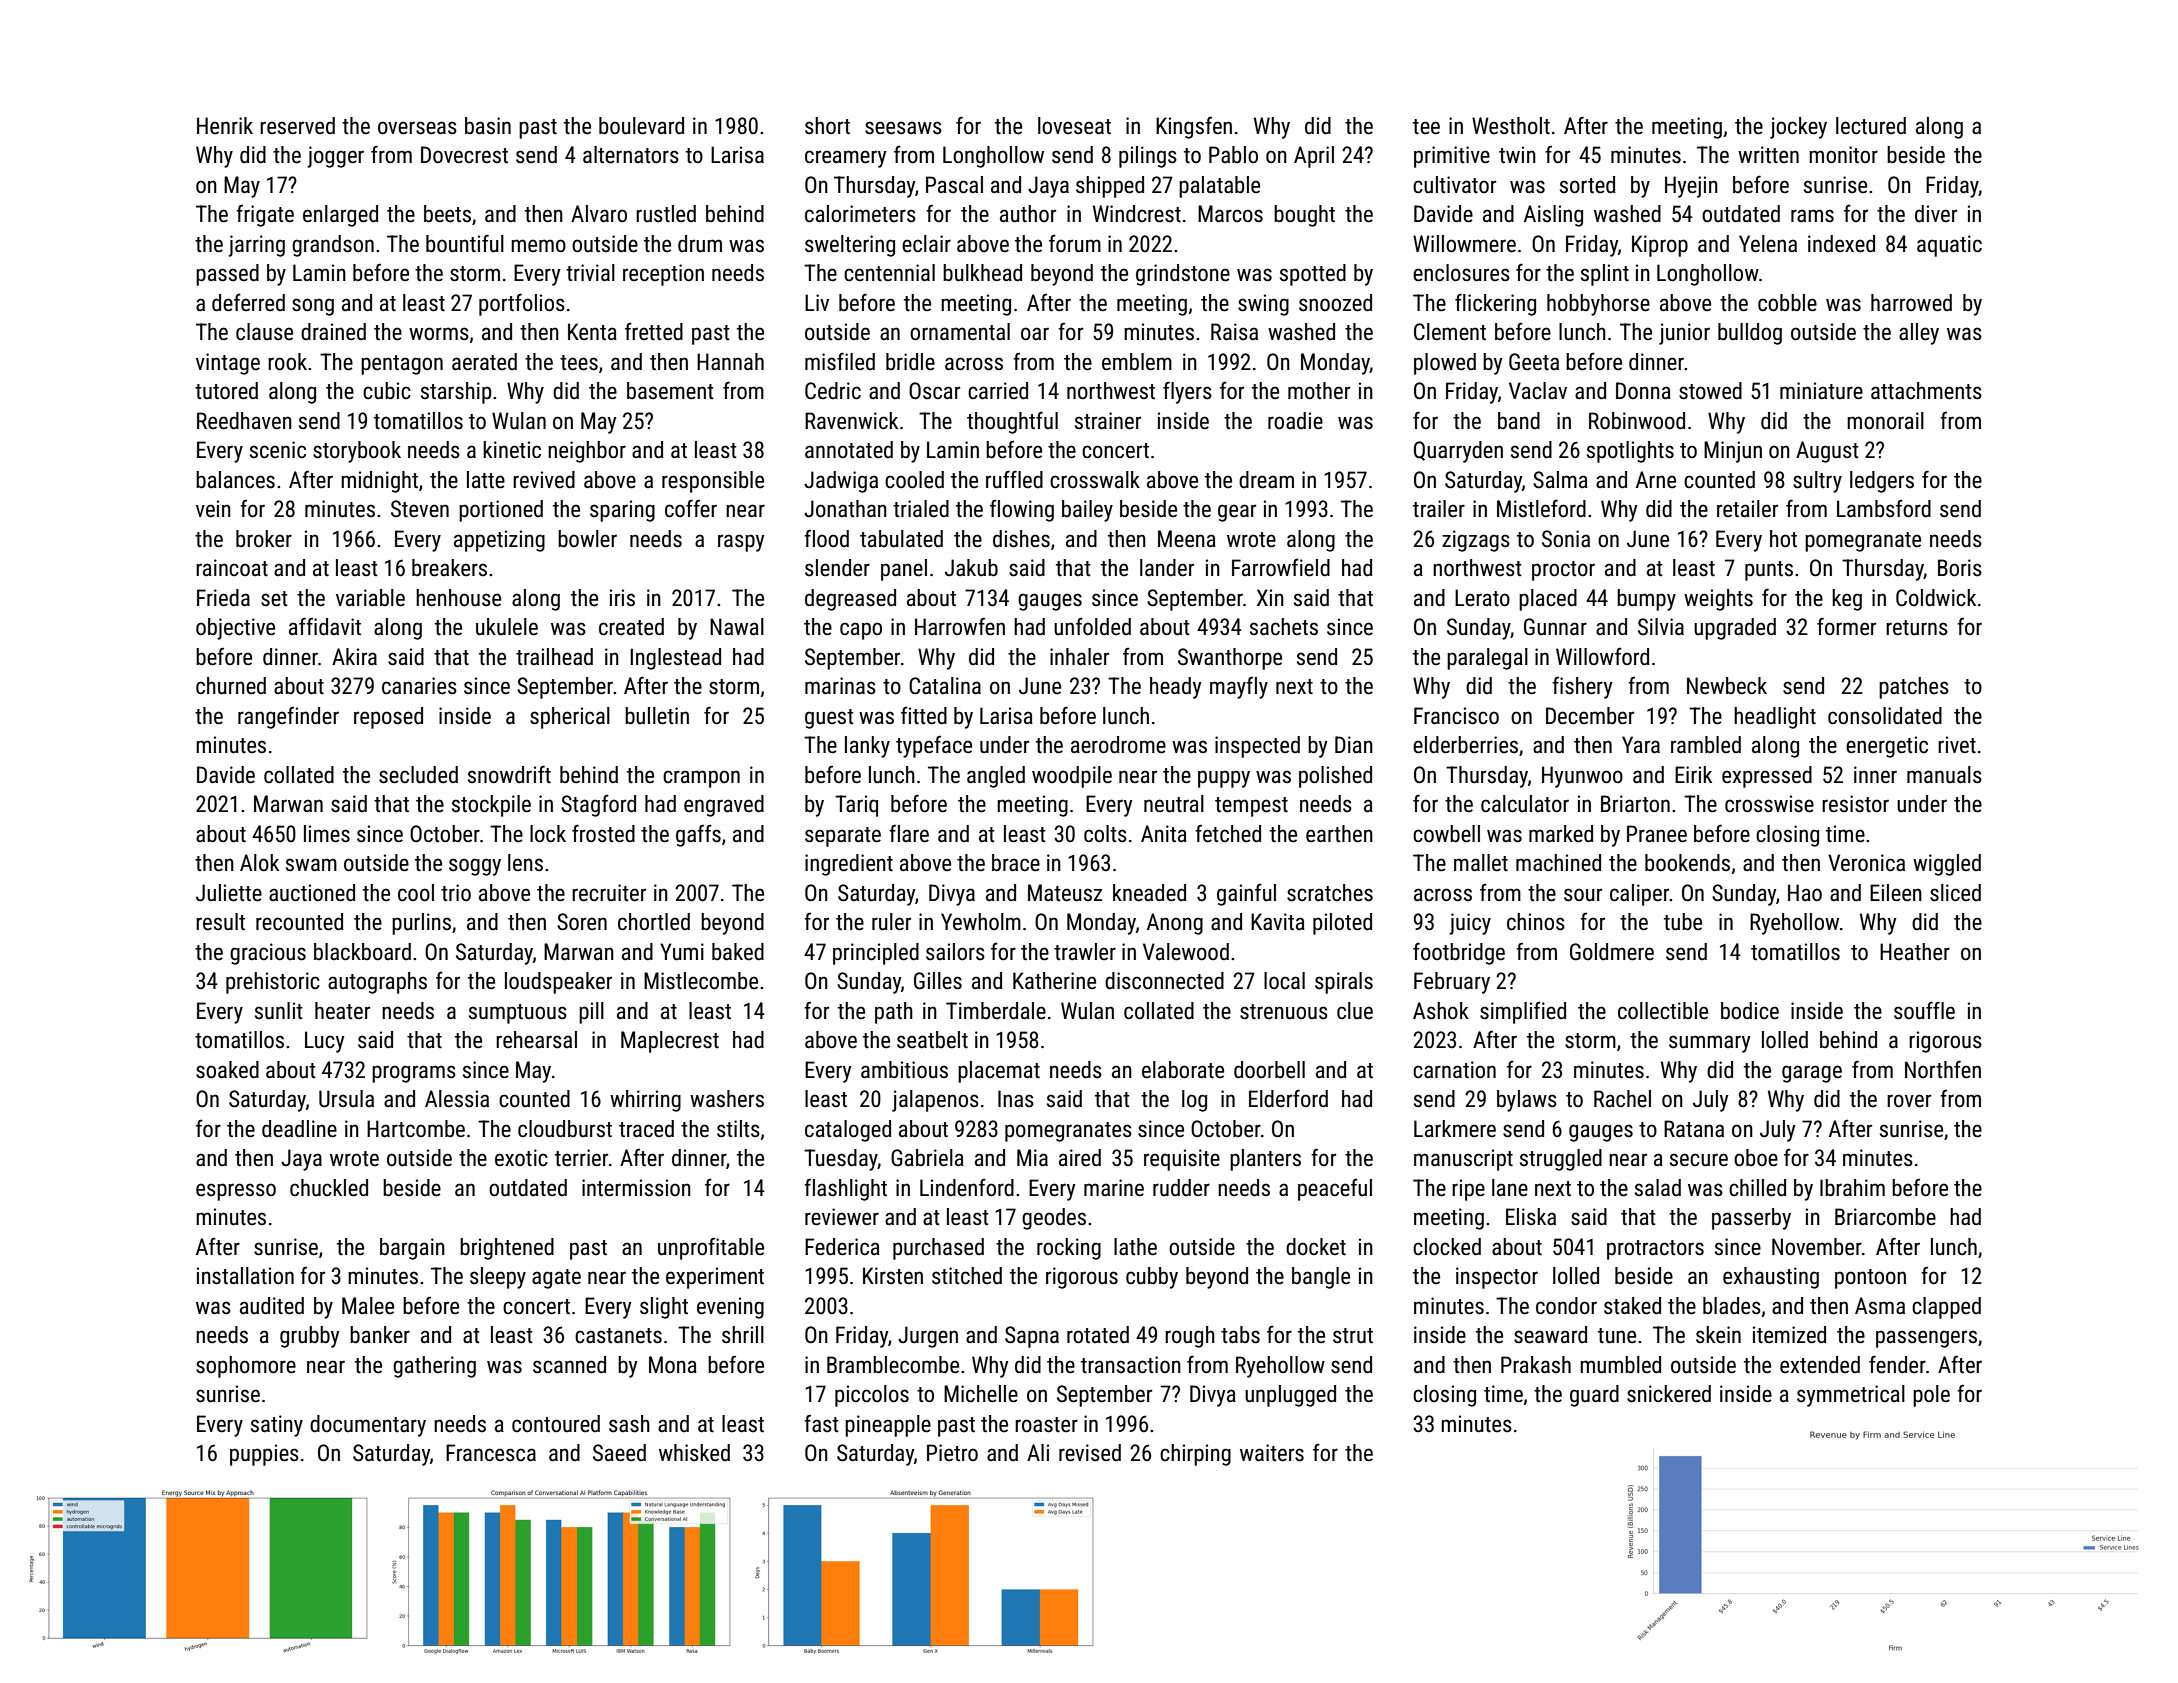 Image resolution: width=2178 pixels, height=1683 pixels. What do you see at coordinates (1767, 777) in the screenshot?
I see `expressed` at bounding box center [1767, 777].
